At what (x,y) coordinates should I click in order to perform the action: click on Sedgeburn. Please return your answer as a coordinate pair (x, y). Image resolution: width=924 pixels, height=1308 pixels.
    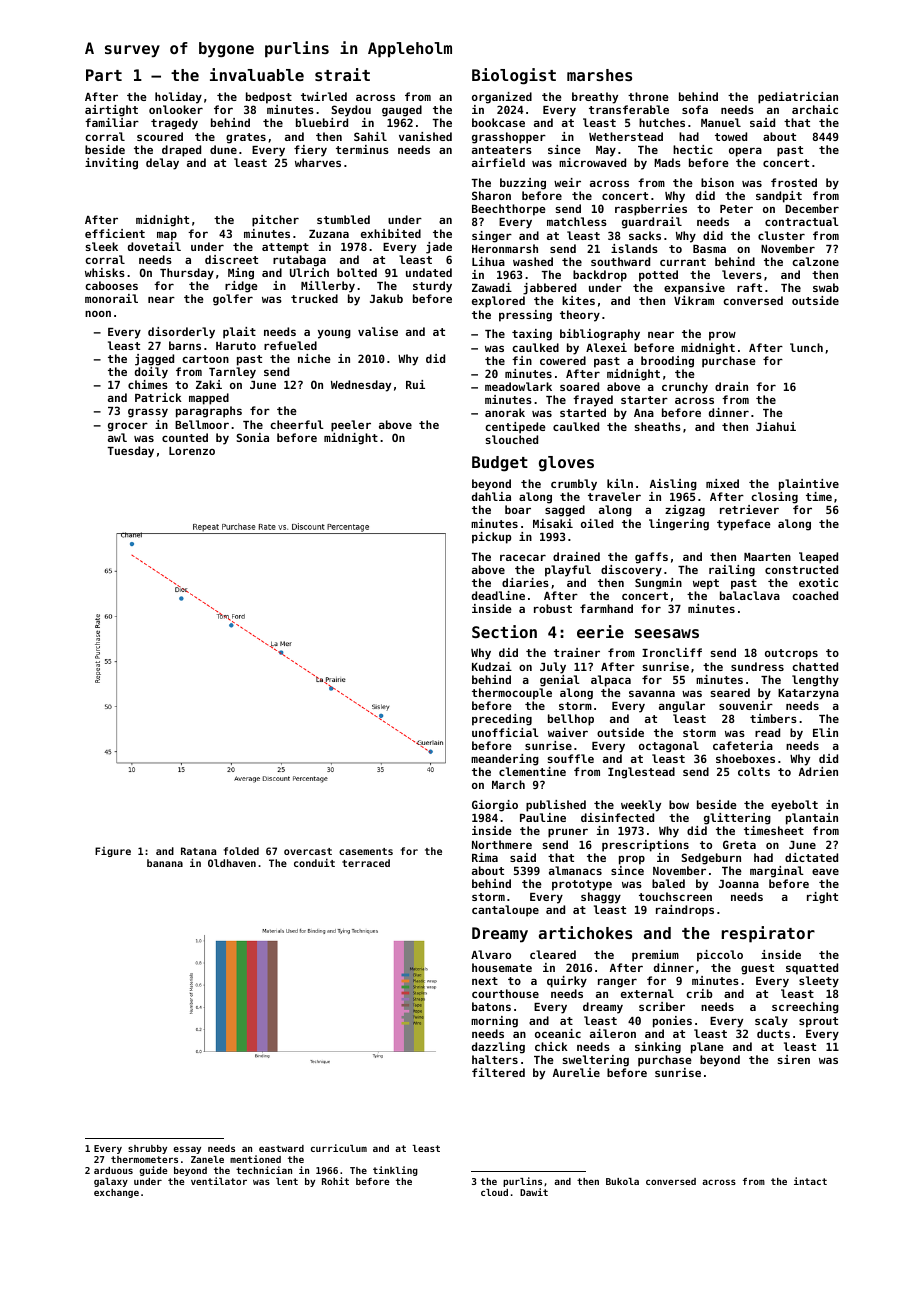
    Looking at the image, I should click on (711, 859).
